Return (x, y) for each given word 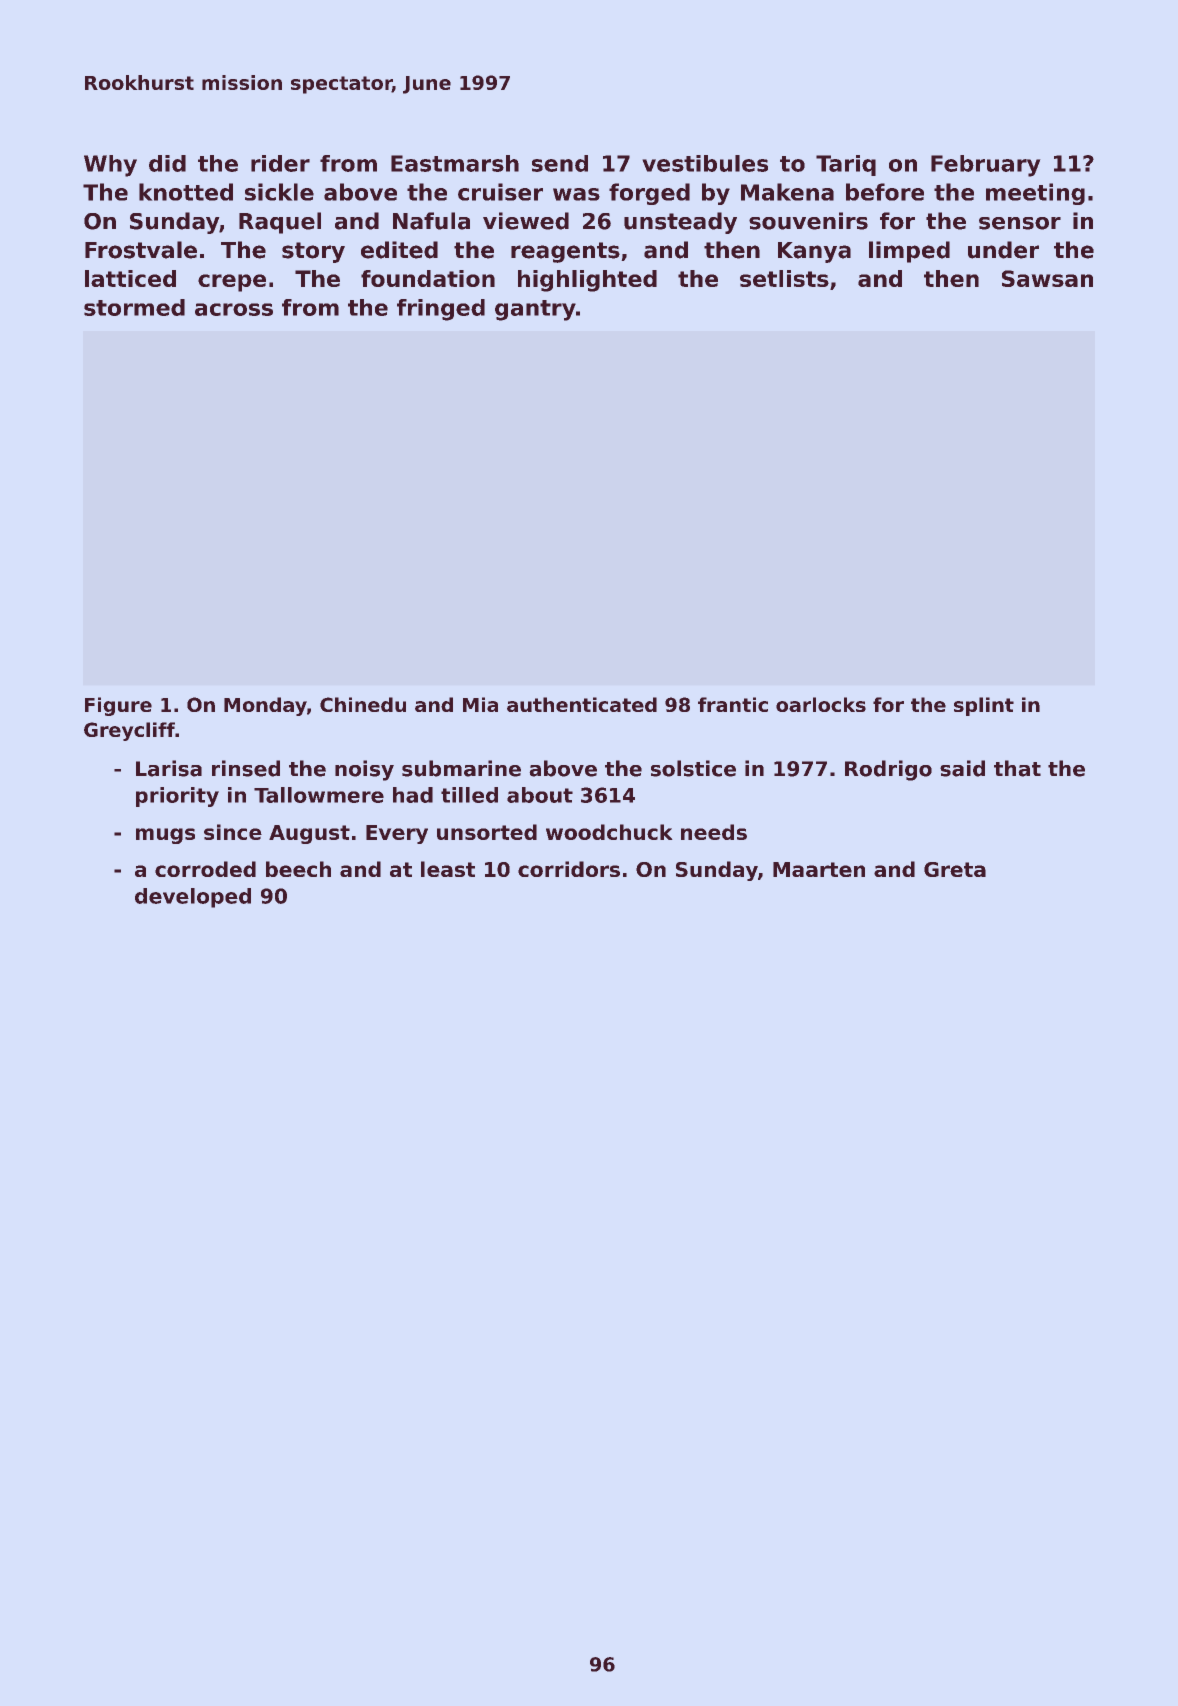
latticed (130, 278)
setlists (784, 278)
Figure (118, 706)
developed (193, 898)
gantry (535, 310)
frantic (733, 704)
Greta (955, 869)
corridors (569, 869)
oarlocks (821, 704)
